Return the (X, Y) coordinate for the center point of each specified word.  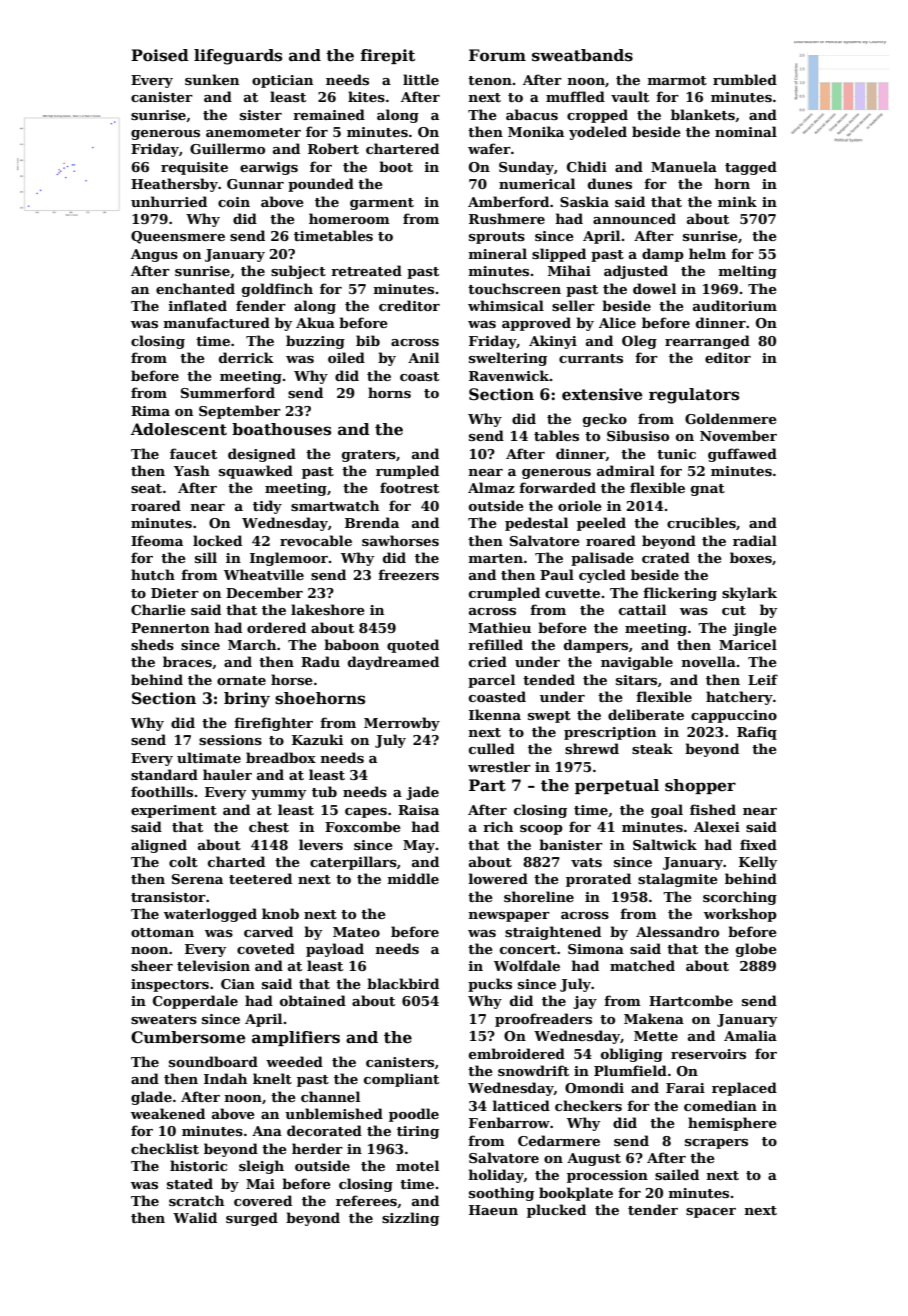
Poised (160, 55)
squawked (256, 472)
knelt (272, 1078)
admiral (626, 470)
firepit (388, 56)
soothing (501, 1194)
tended (549, 679)
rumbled (745, 79)
